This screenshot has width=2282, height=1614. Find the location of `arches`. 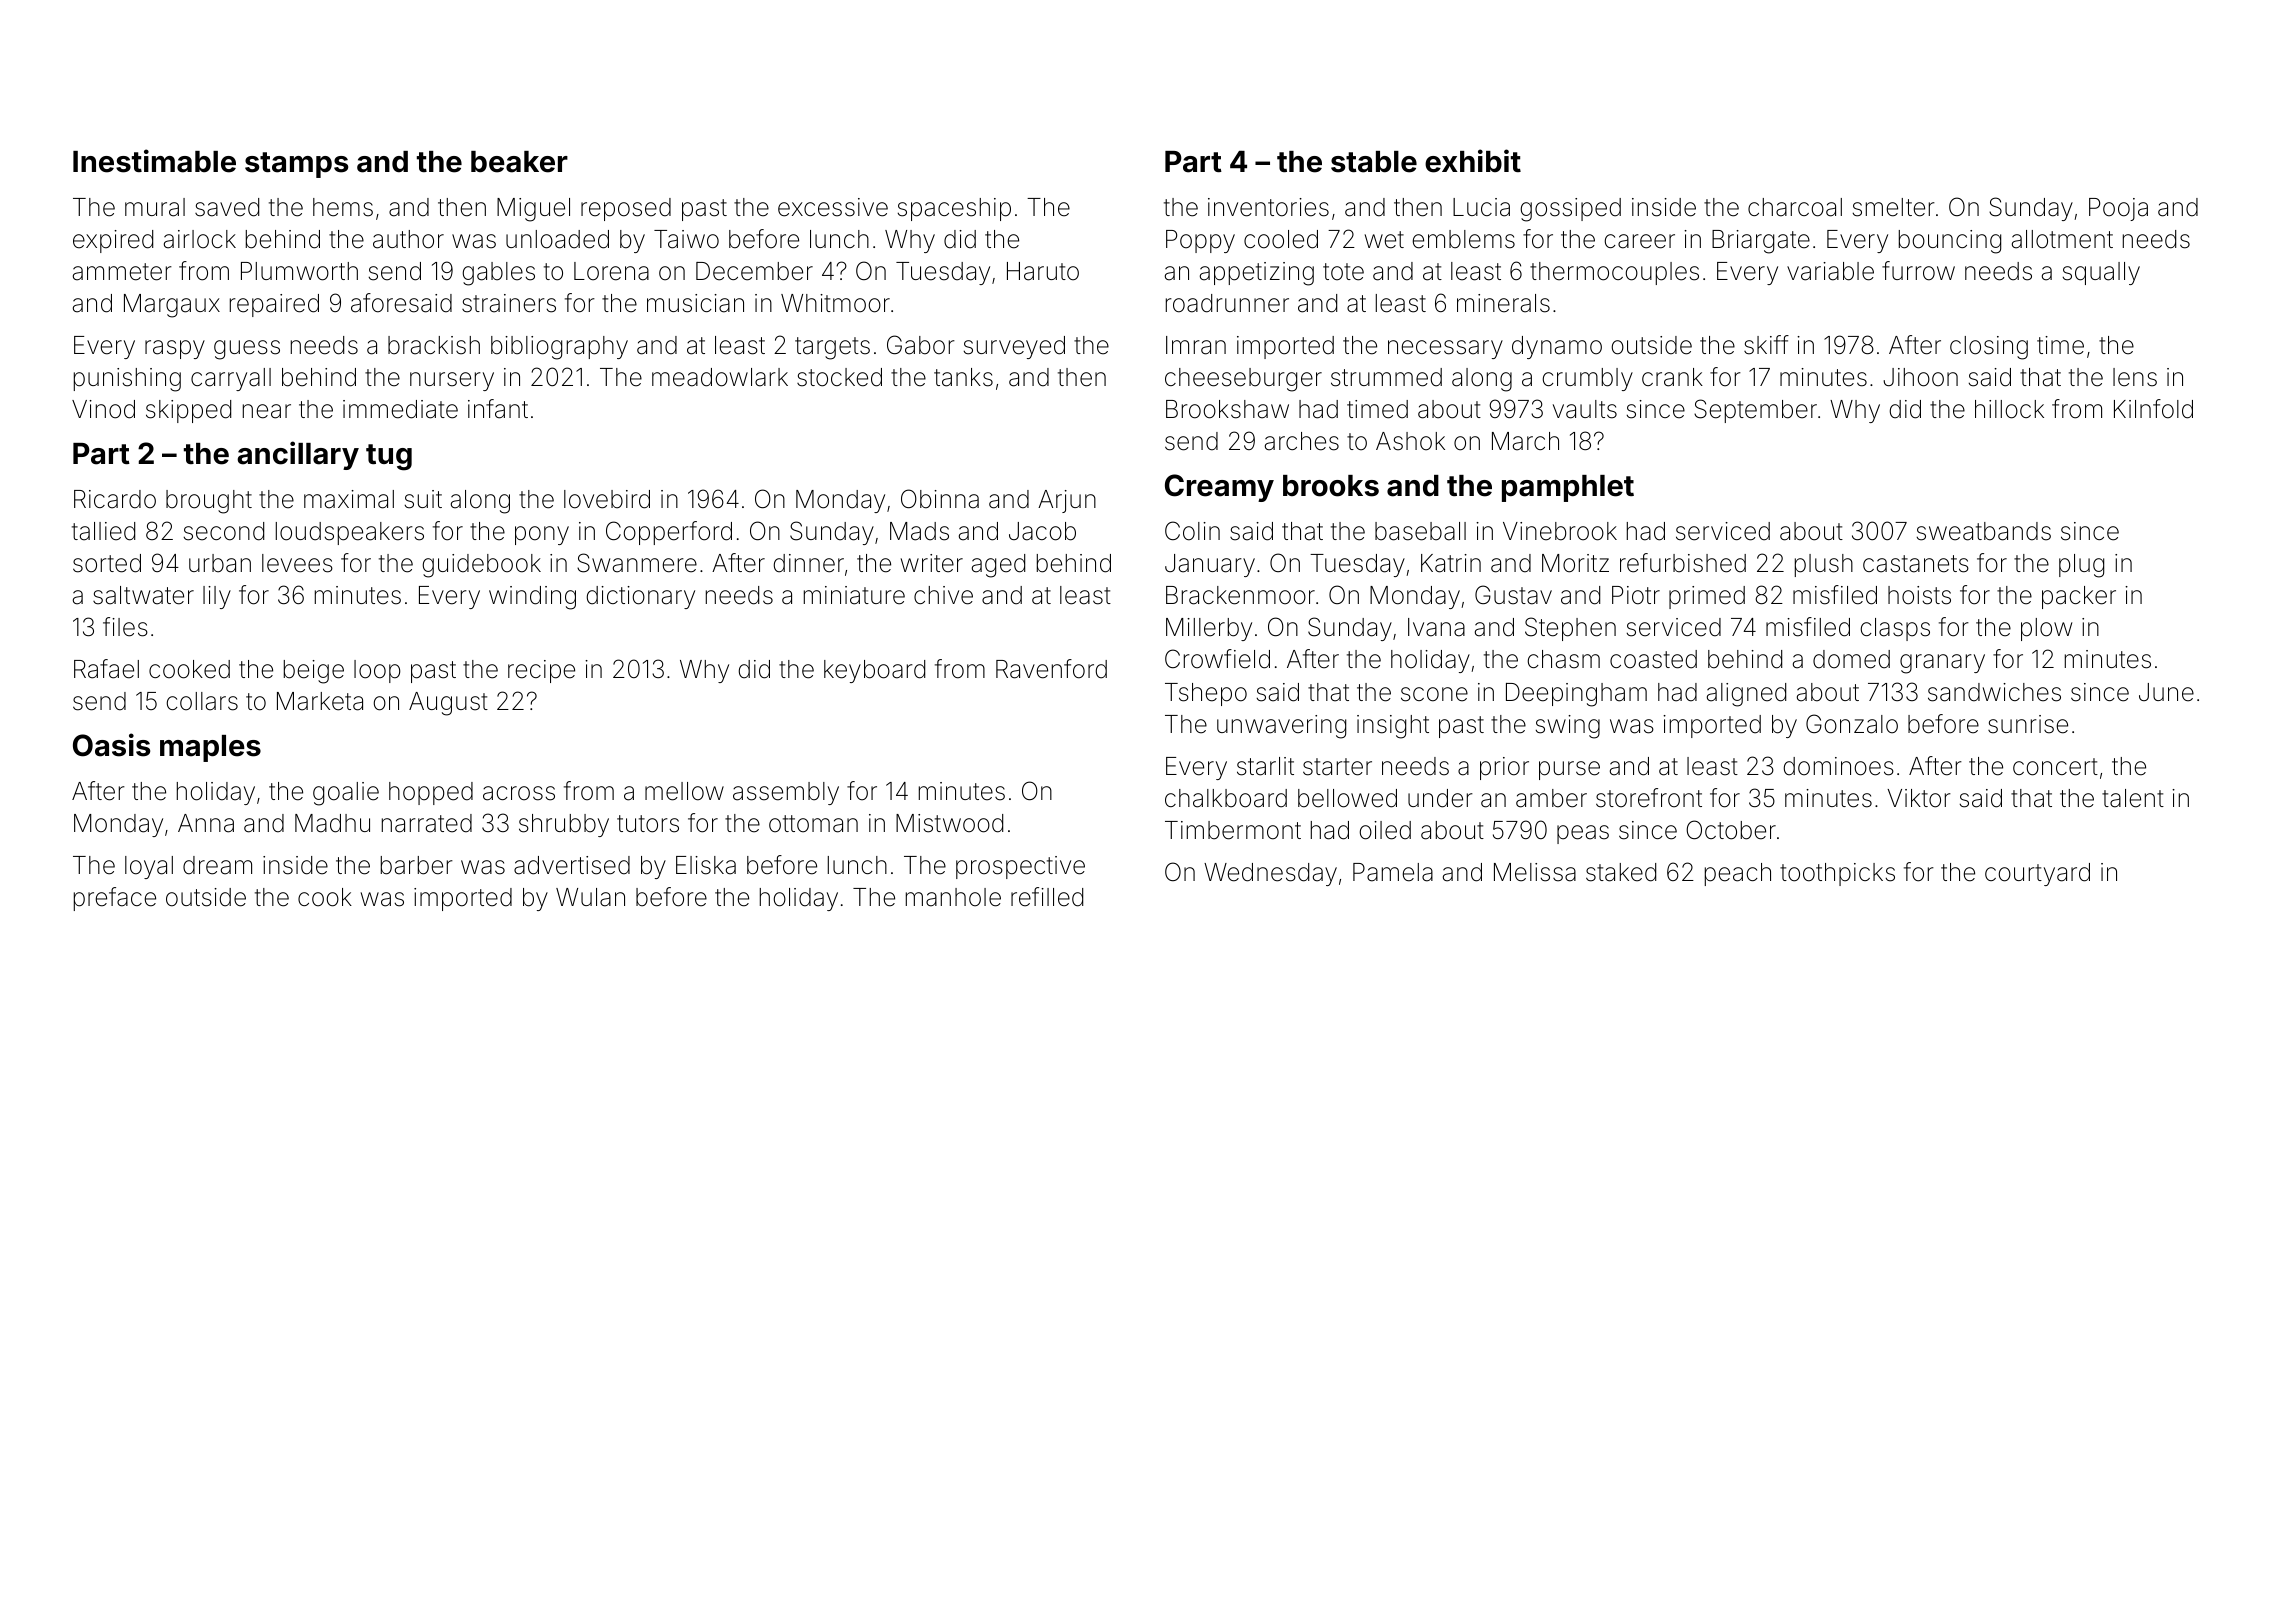

arches is located at coordinates (1302, 441).
